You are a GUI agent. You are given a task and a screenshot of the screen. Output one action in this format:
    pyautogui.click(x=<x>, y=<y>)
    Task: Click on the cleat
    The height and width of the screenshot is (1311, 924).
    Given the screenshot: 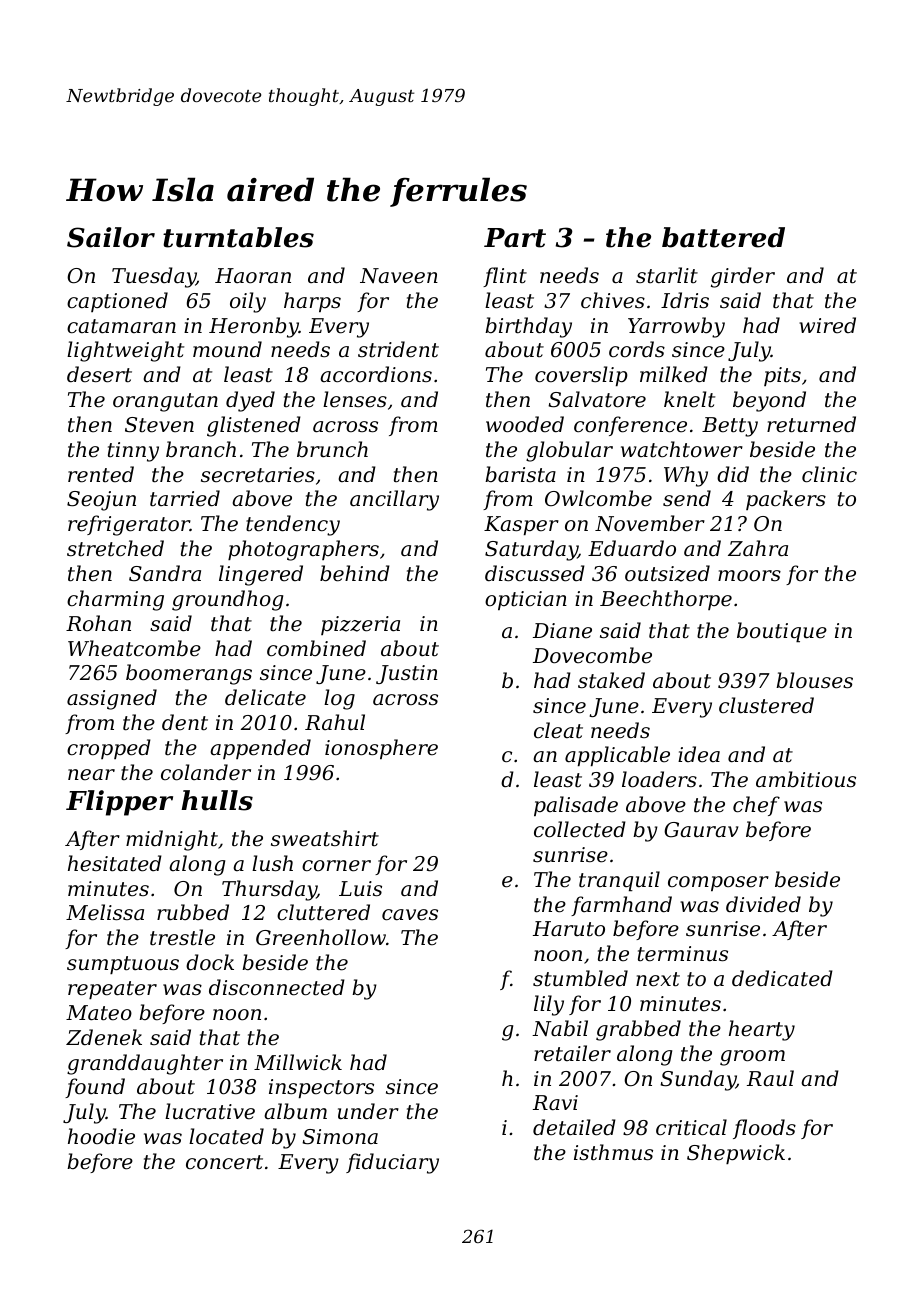 What is the action you would take?
    pyautogui.click(x=558, y=730)
